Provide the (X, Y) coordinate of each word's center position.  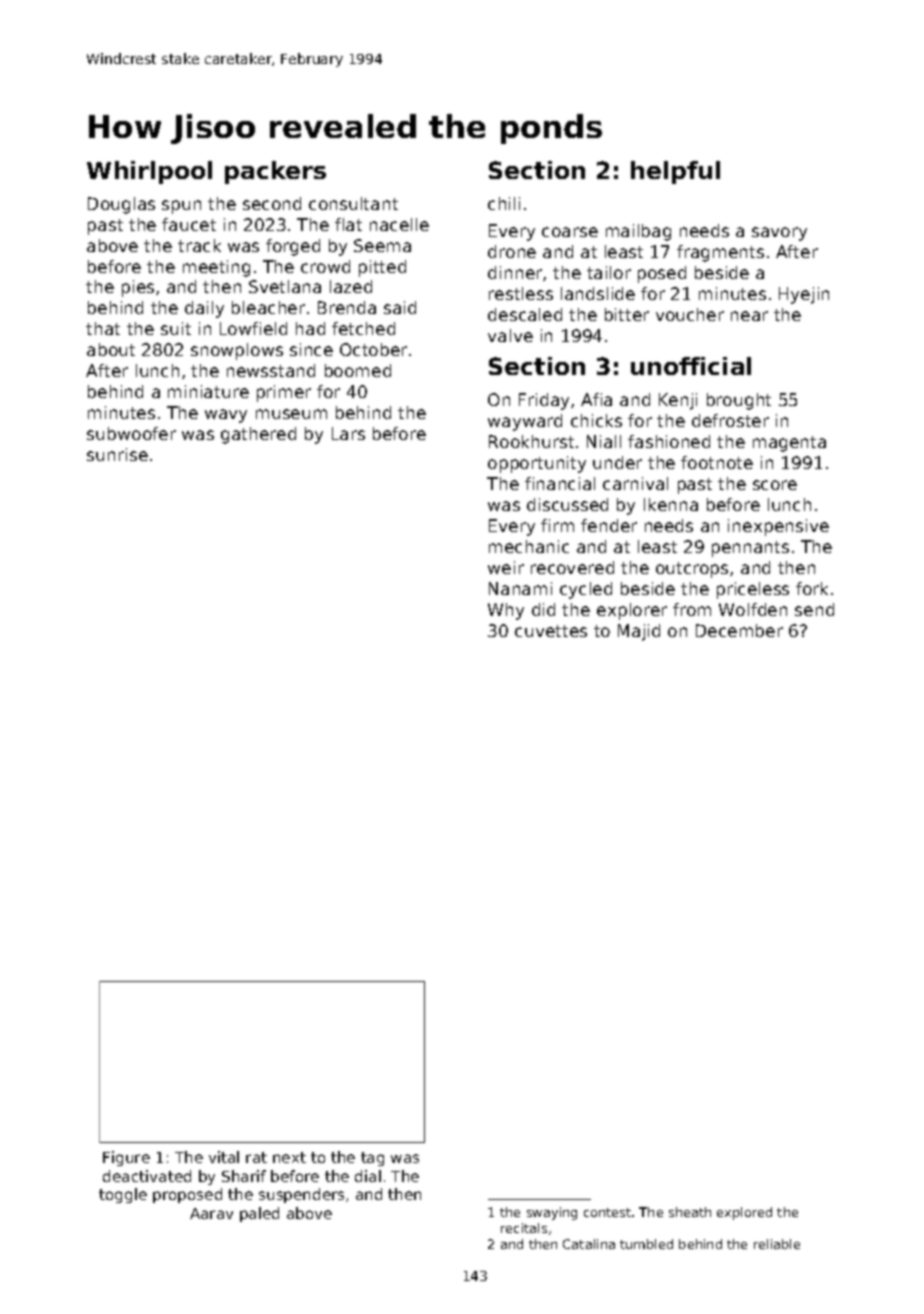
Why (506, 611)
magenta (789, 444)
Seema (382, 245)
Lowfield (253, 328)
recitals (524, 1228)
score (775, 485)
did (543, 609)
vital (224, 1157)
